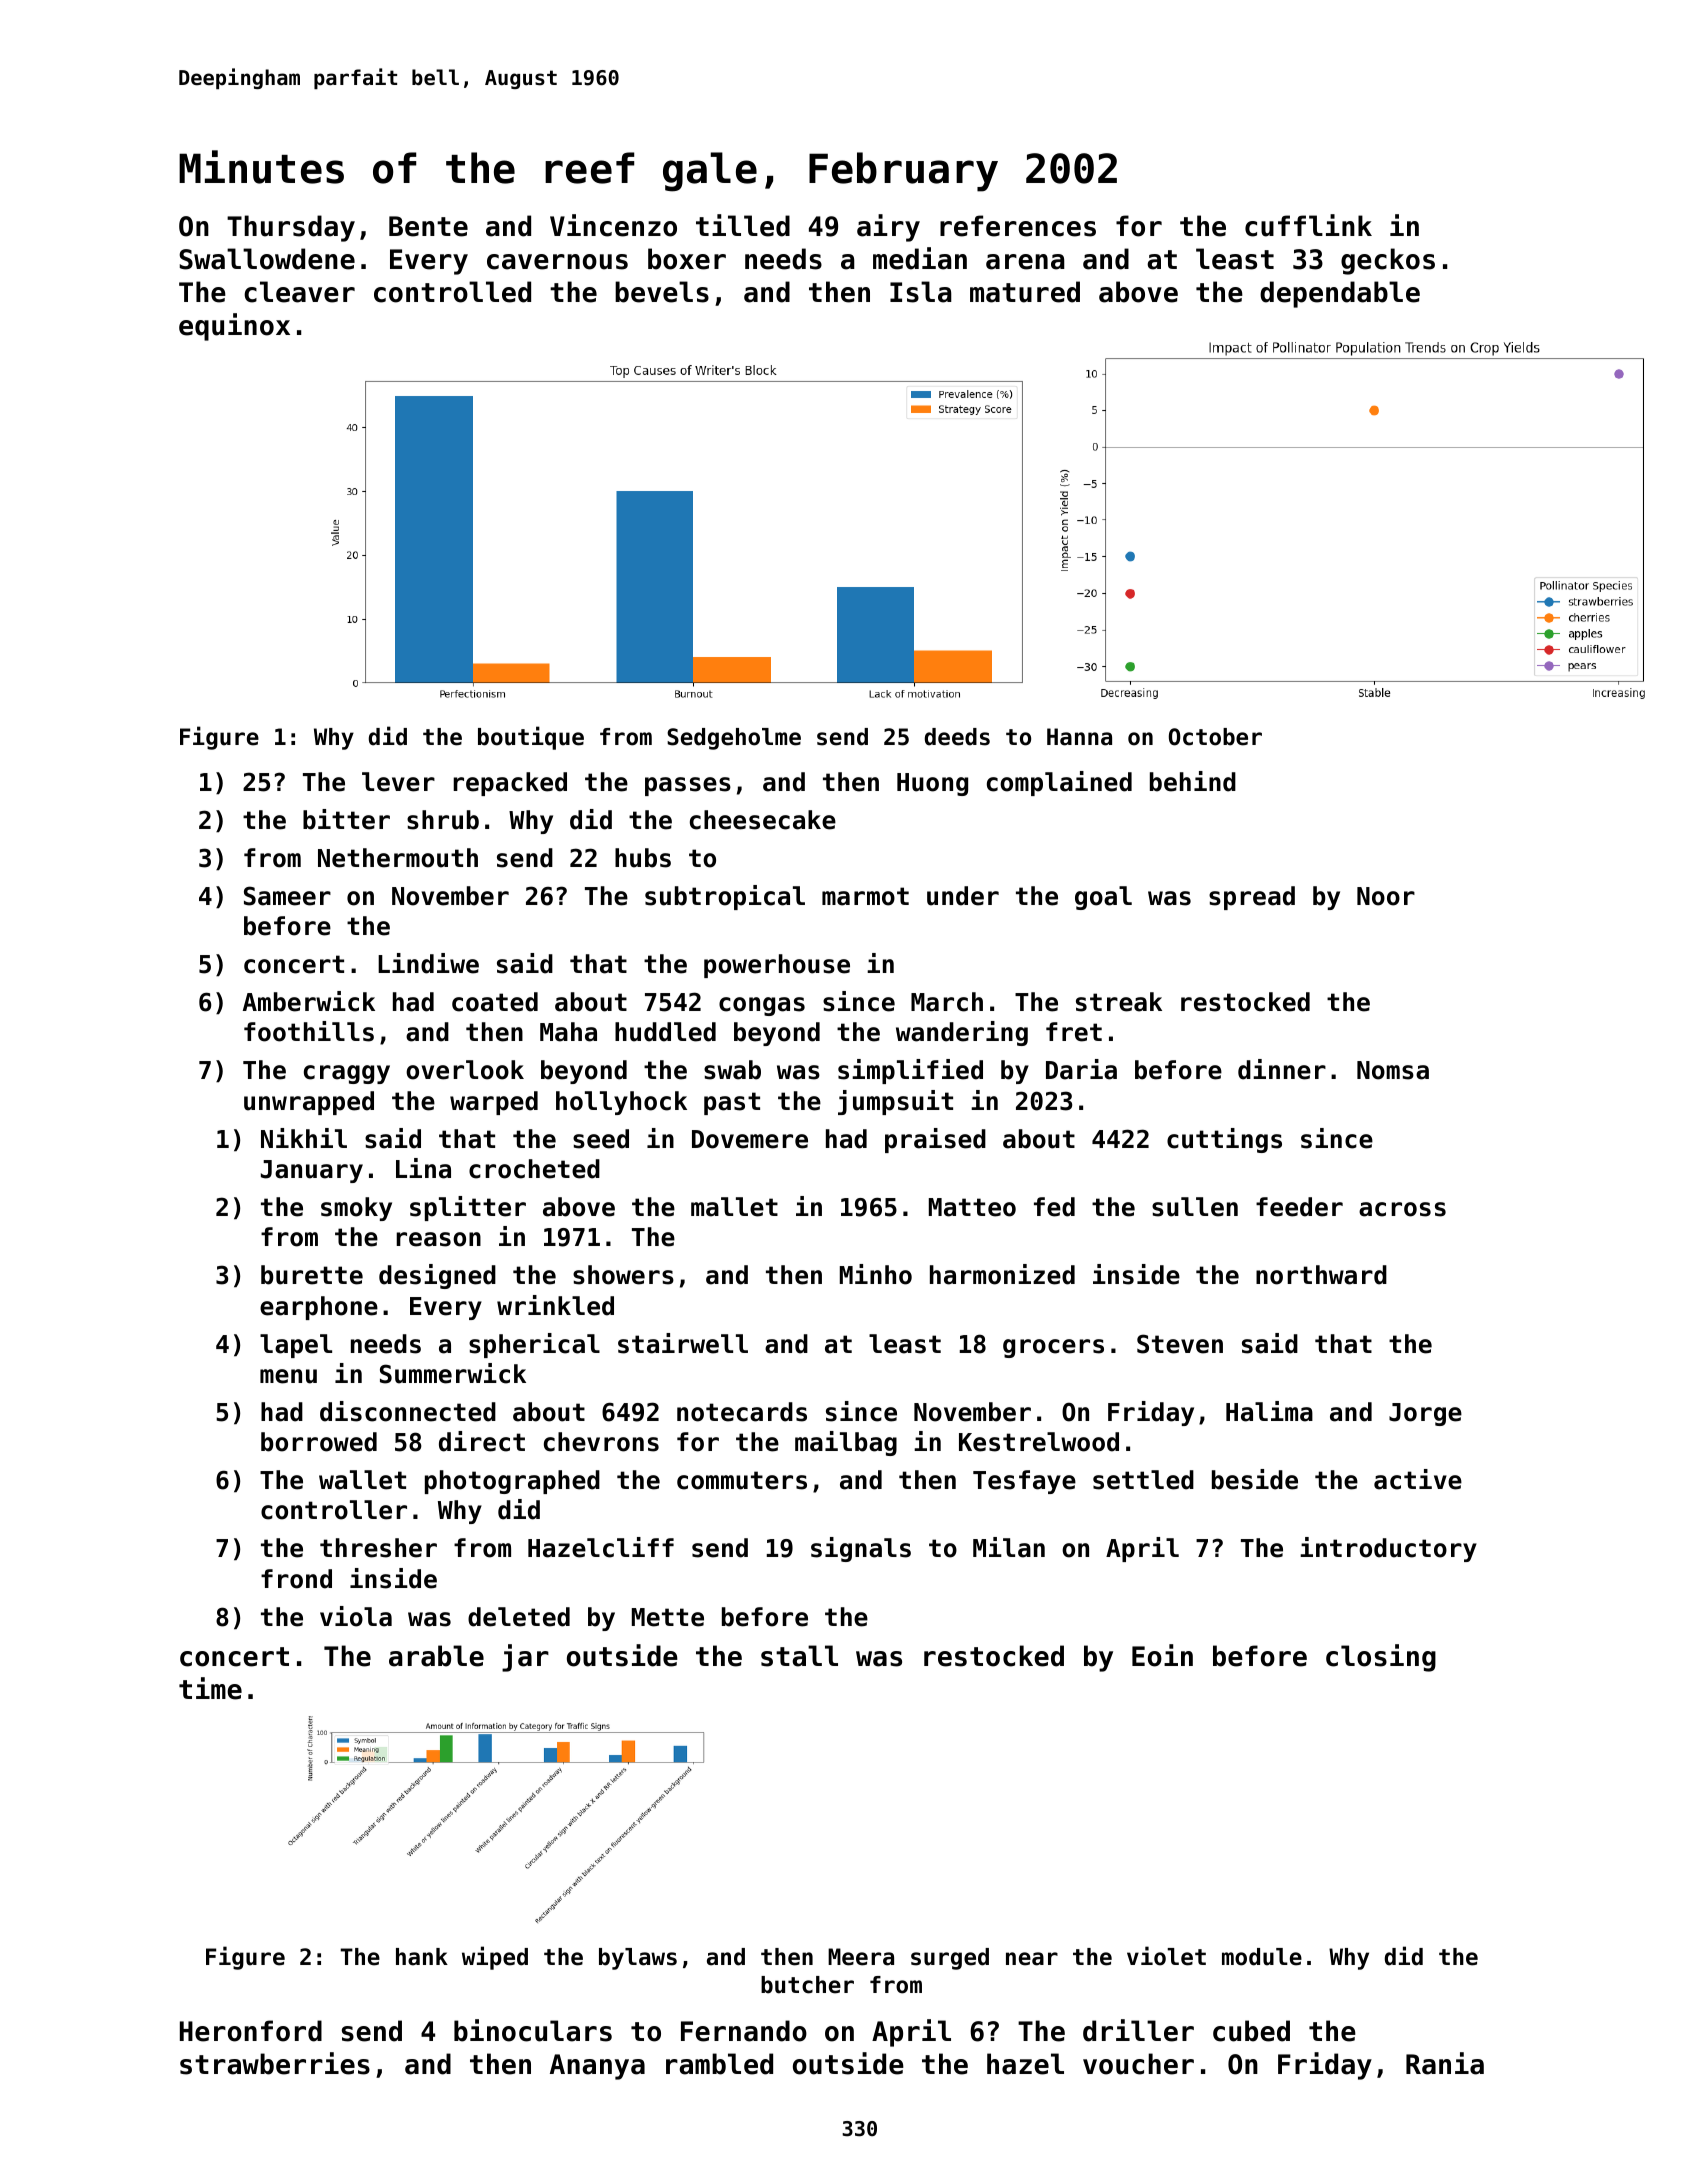 Image resolution: width=1683 pixels, height=2178 pixels. I want to click on controlled, so click(452, 292).
